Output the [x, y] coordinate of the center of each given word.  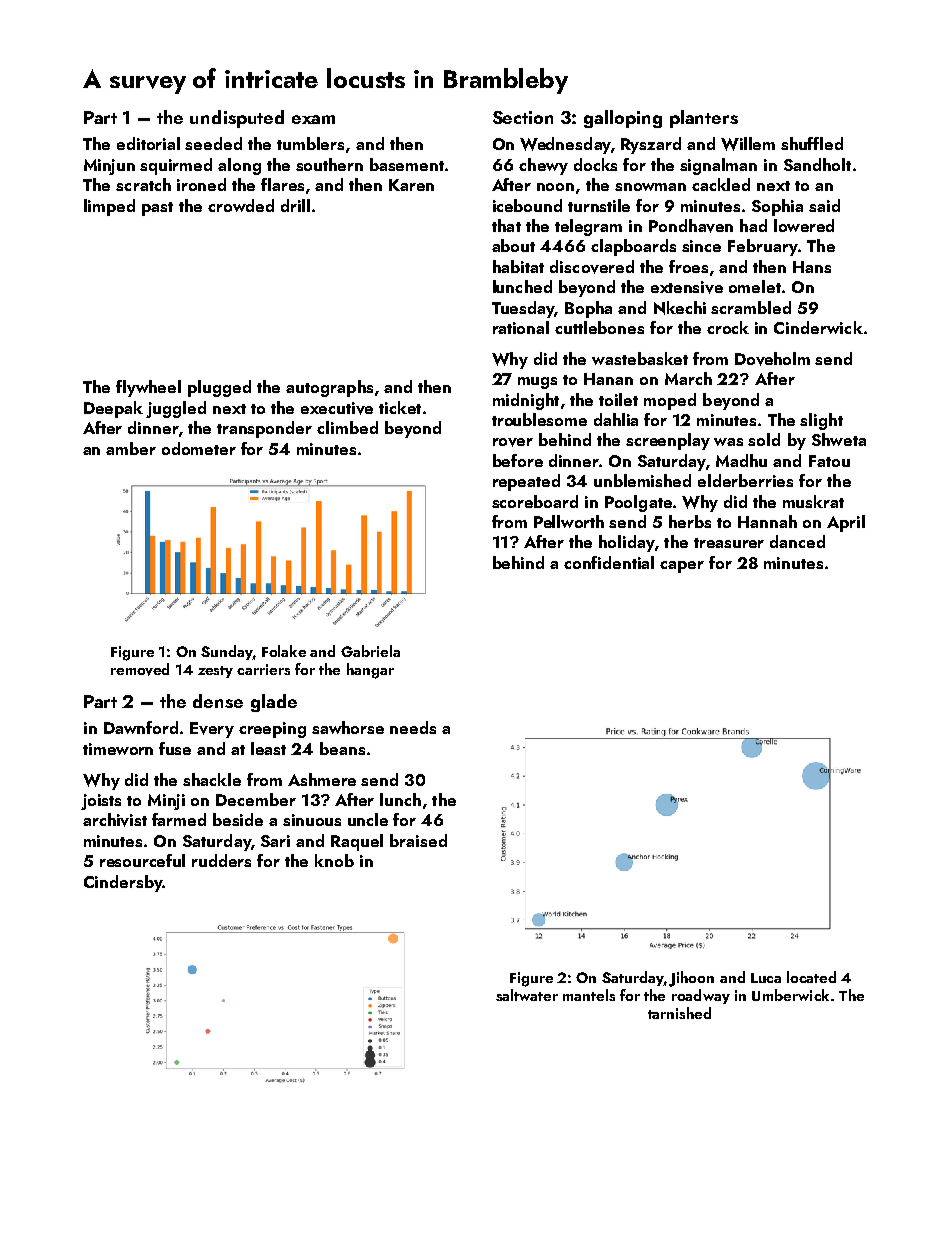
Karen [411, 185]
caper [682, 567]
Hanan [608, 379]
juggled [176, 409]
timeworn [118, 749]
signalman [718, 166]
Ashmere [322, 779]
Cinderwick [818, 327]
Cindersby [123, 883]
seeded [213, 143]
